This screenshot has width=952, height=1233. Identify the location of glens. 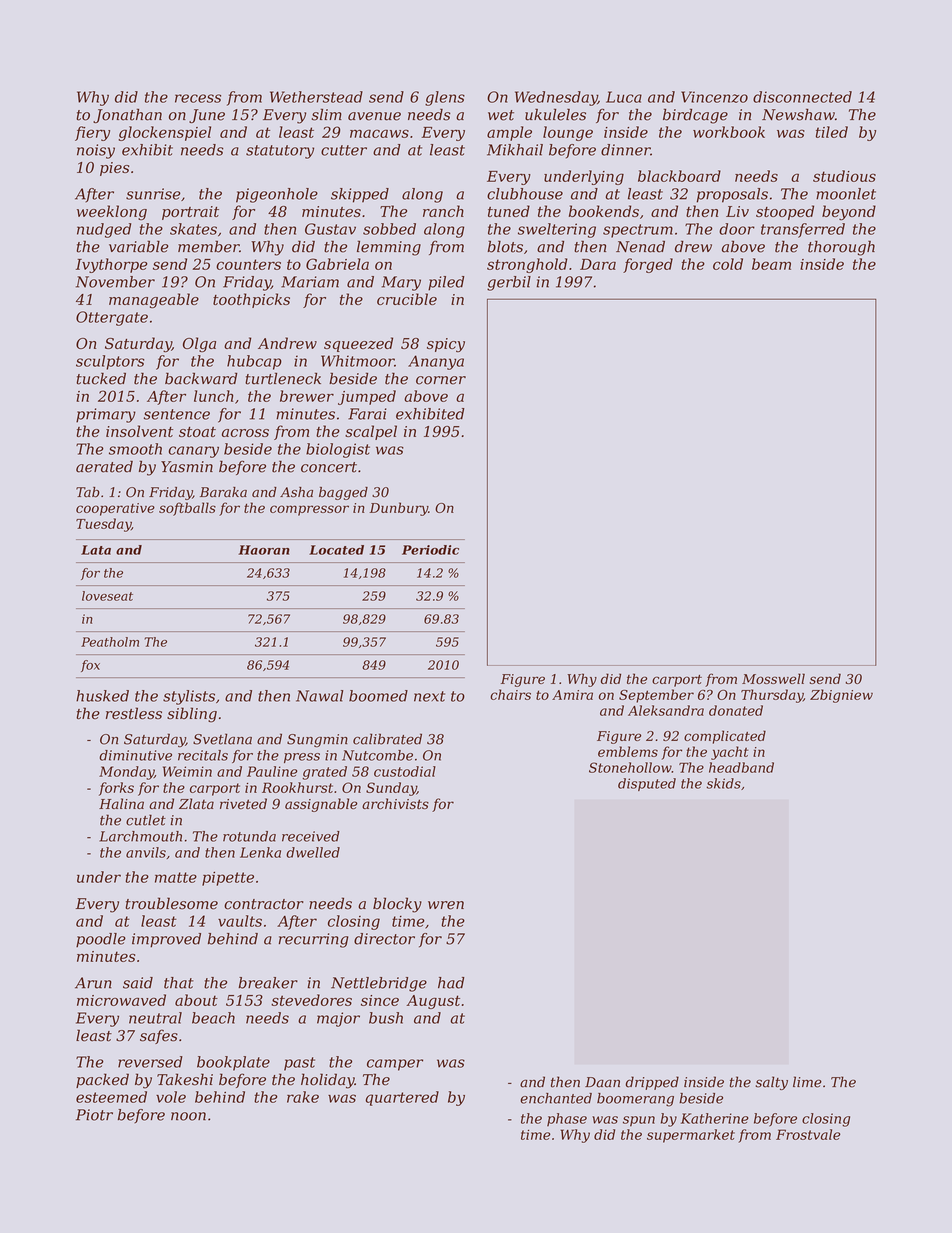
(445, 98).
